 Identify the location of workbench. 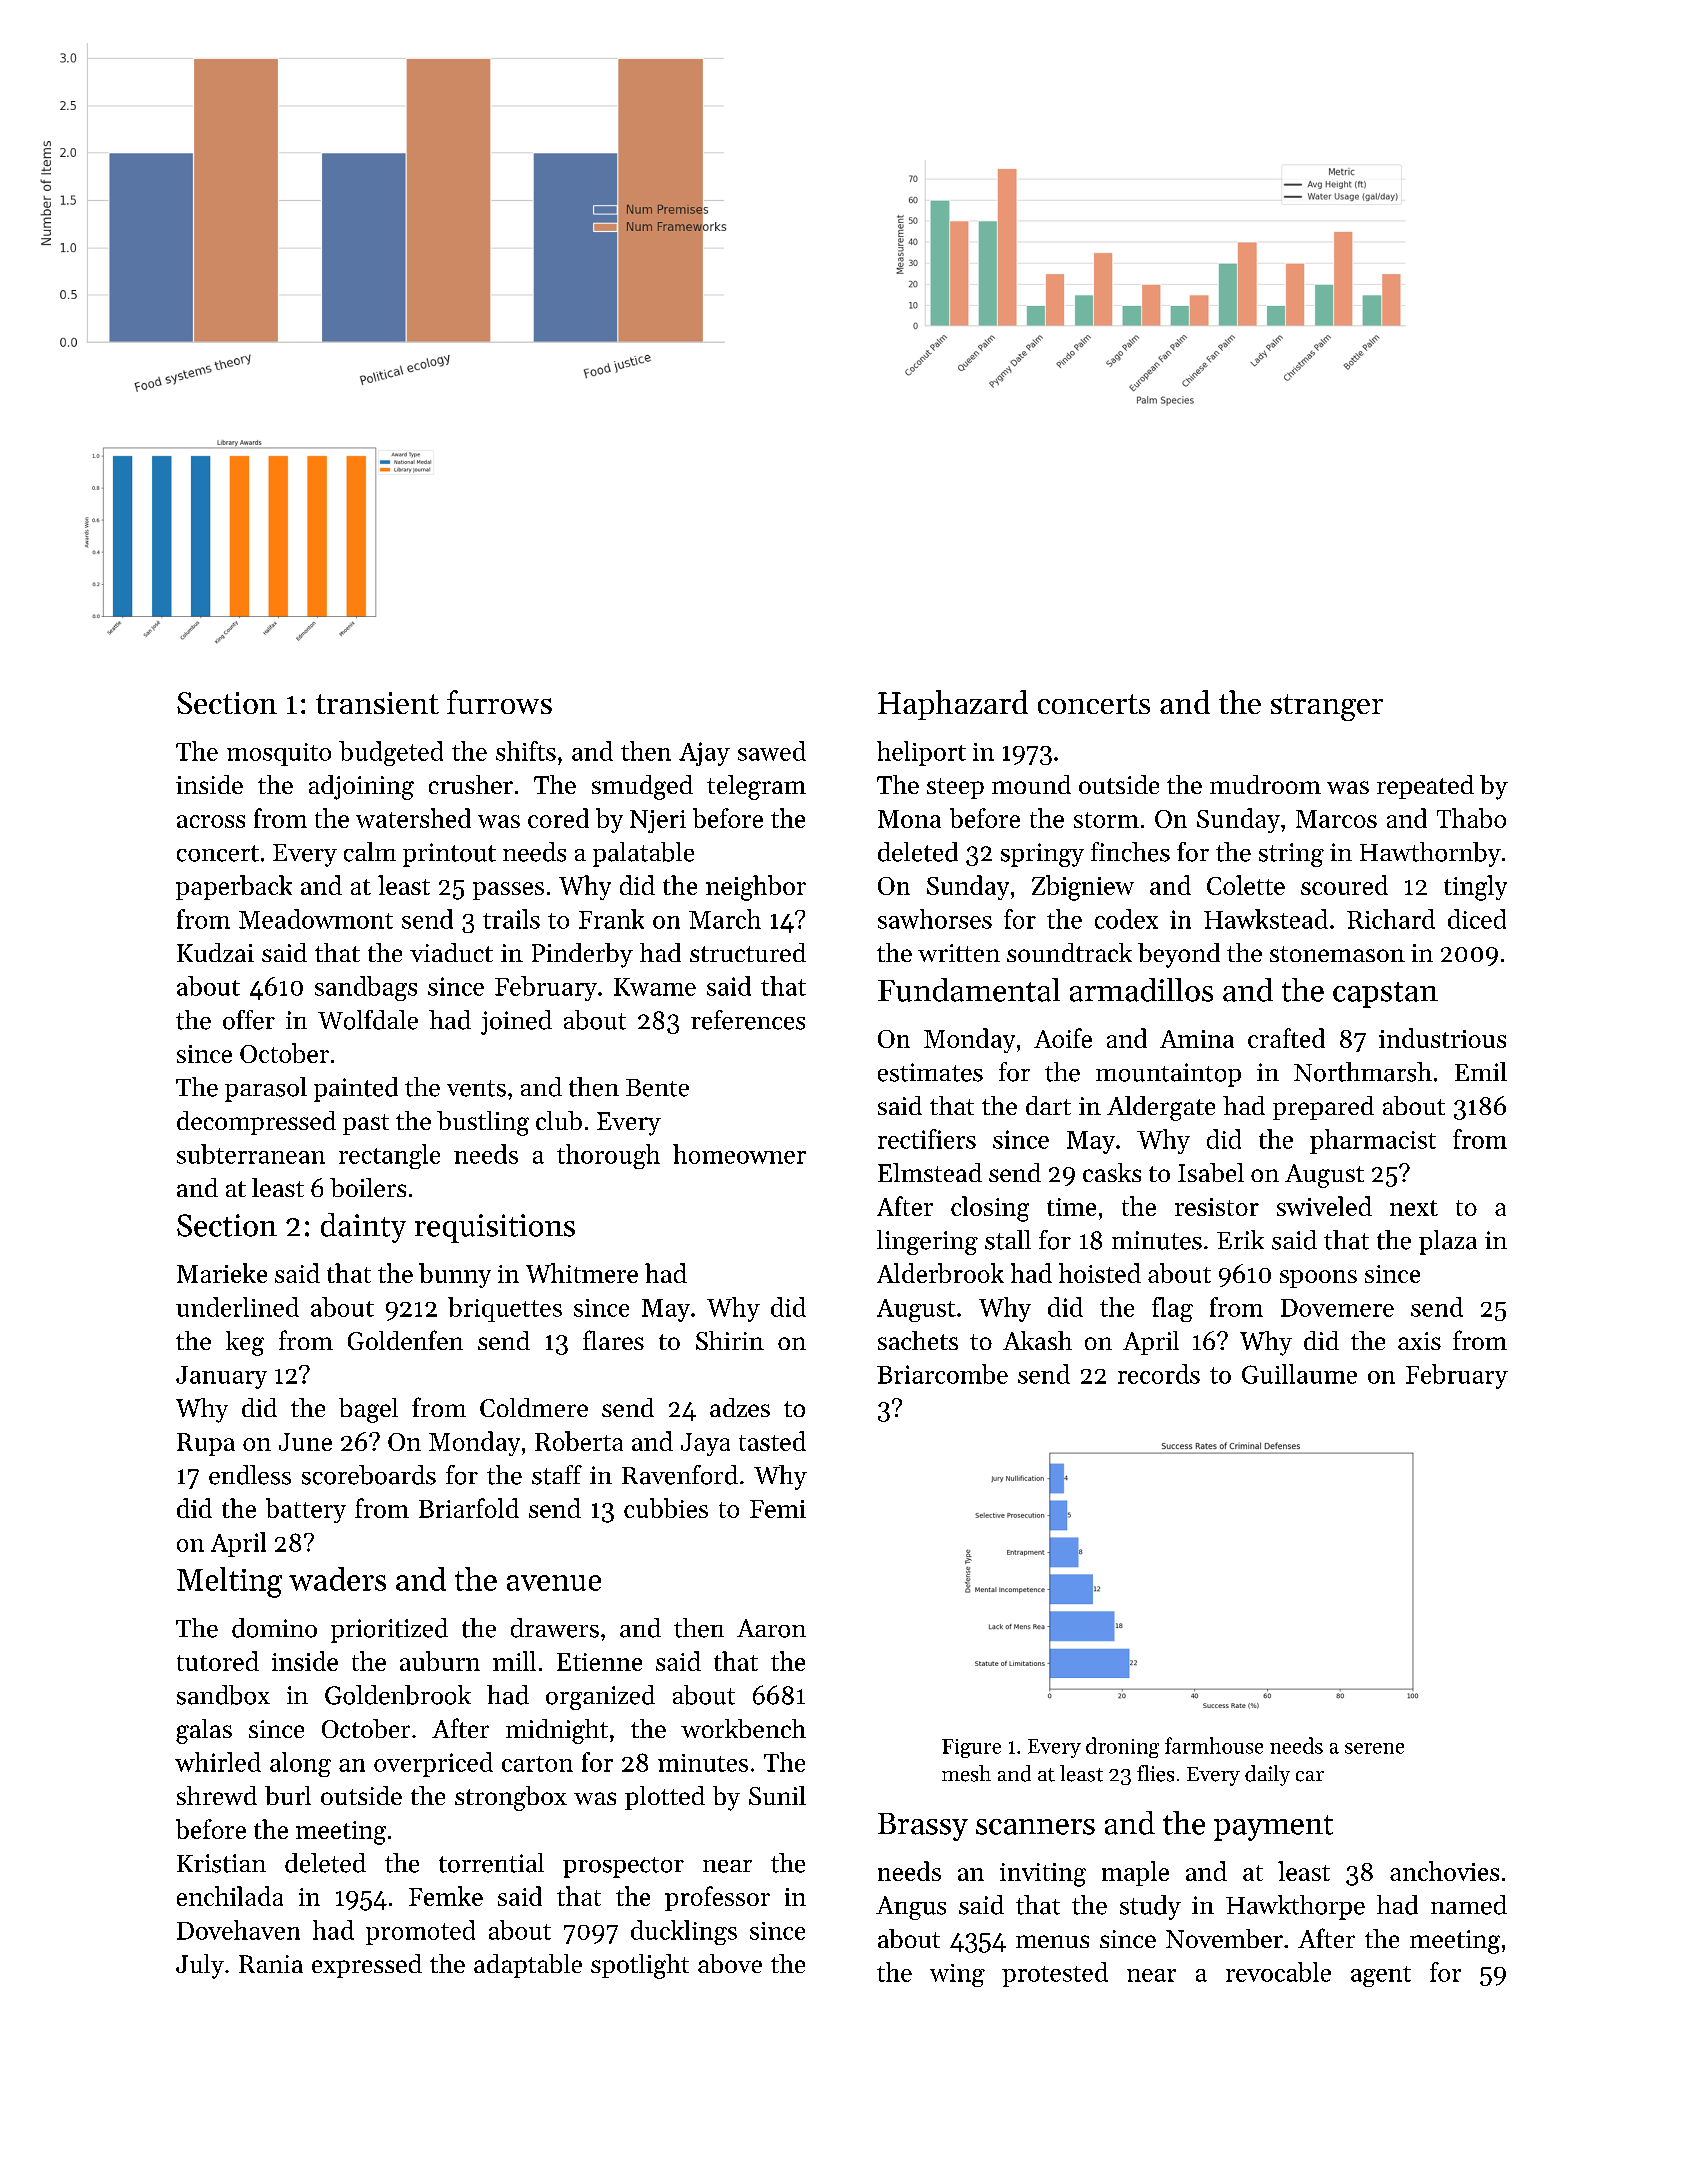
(743, 1728).
